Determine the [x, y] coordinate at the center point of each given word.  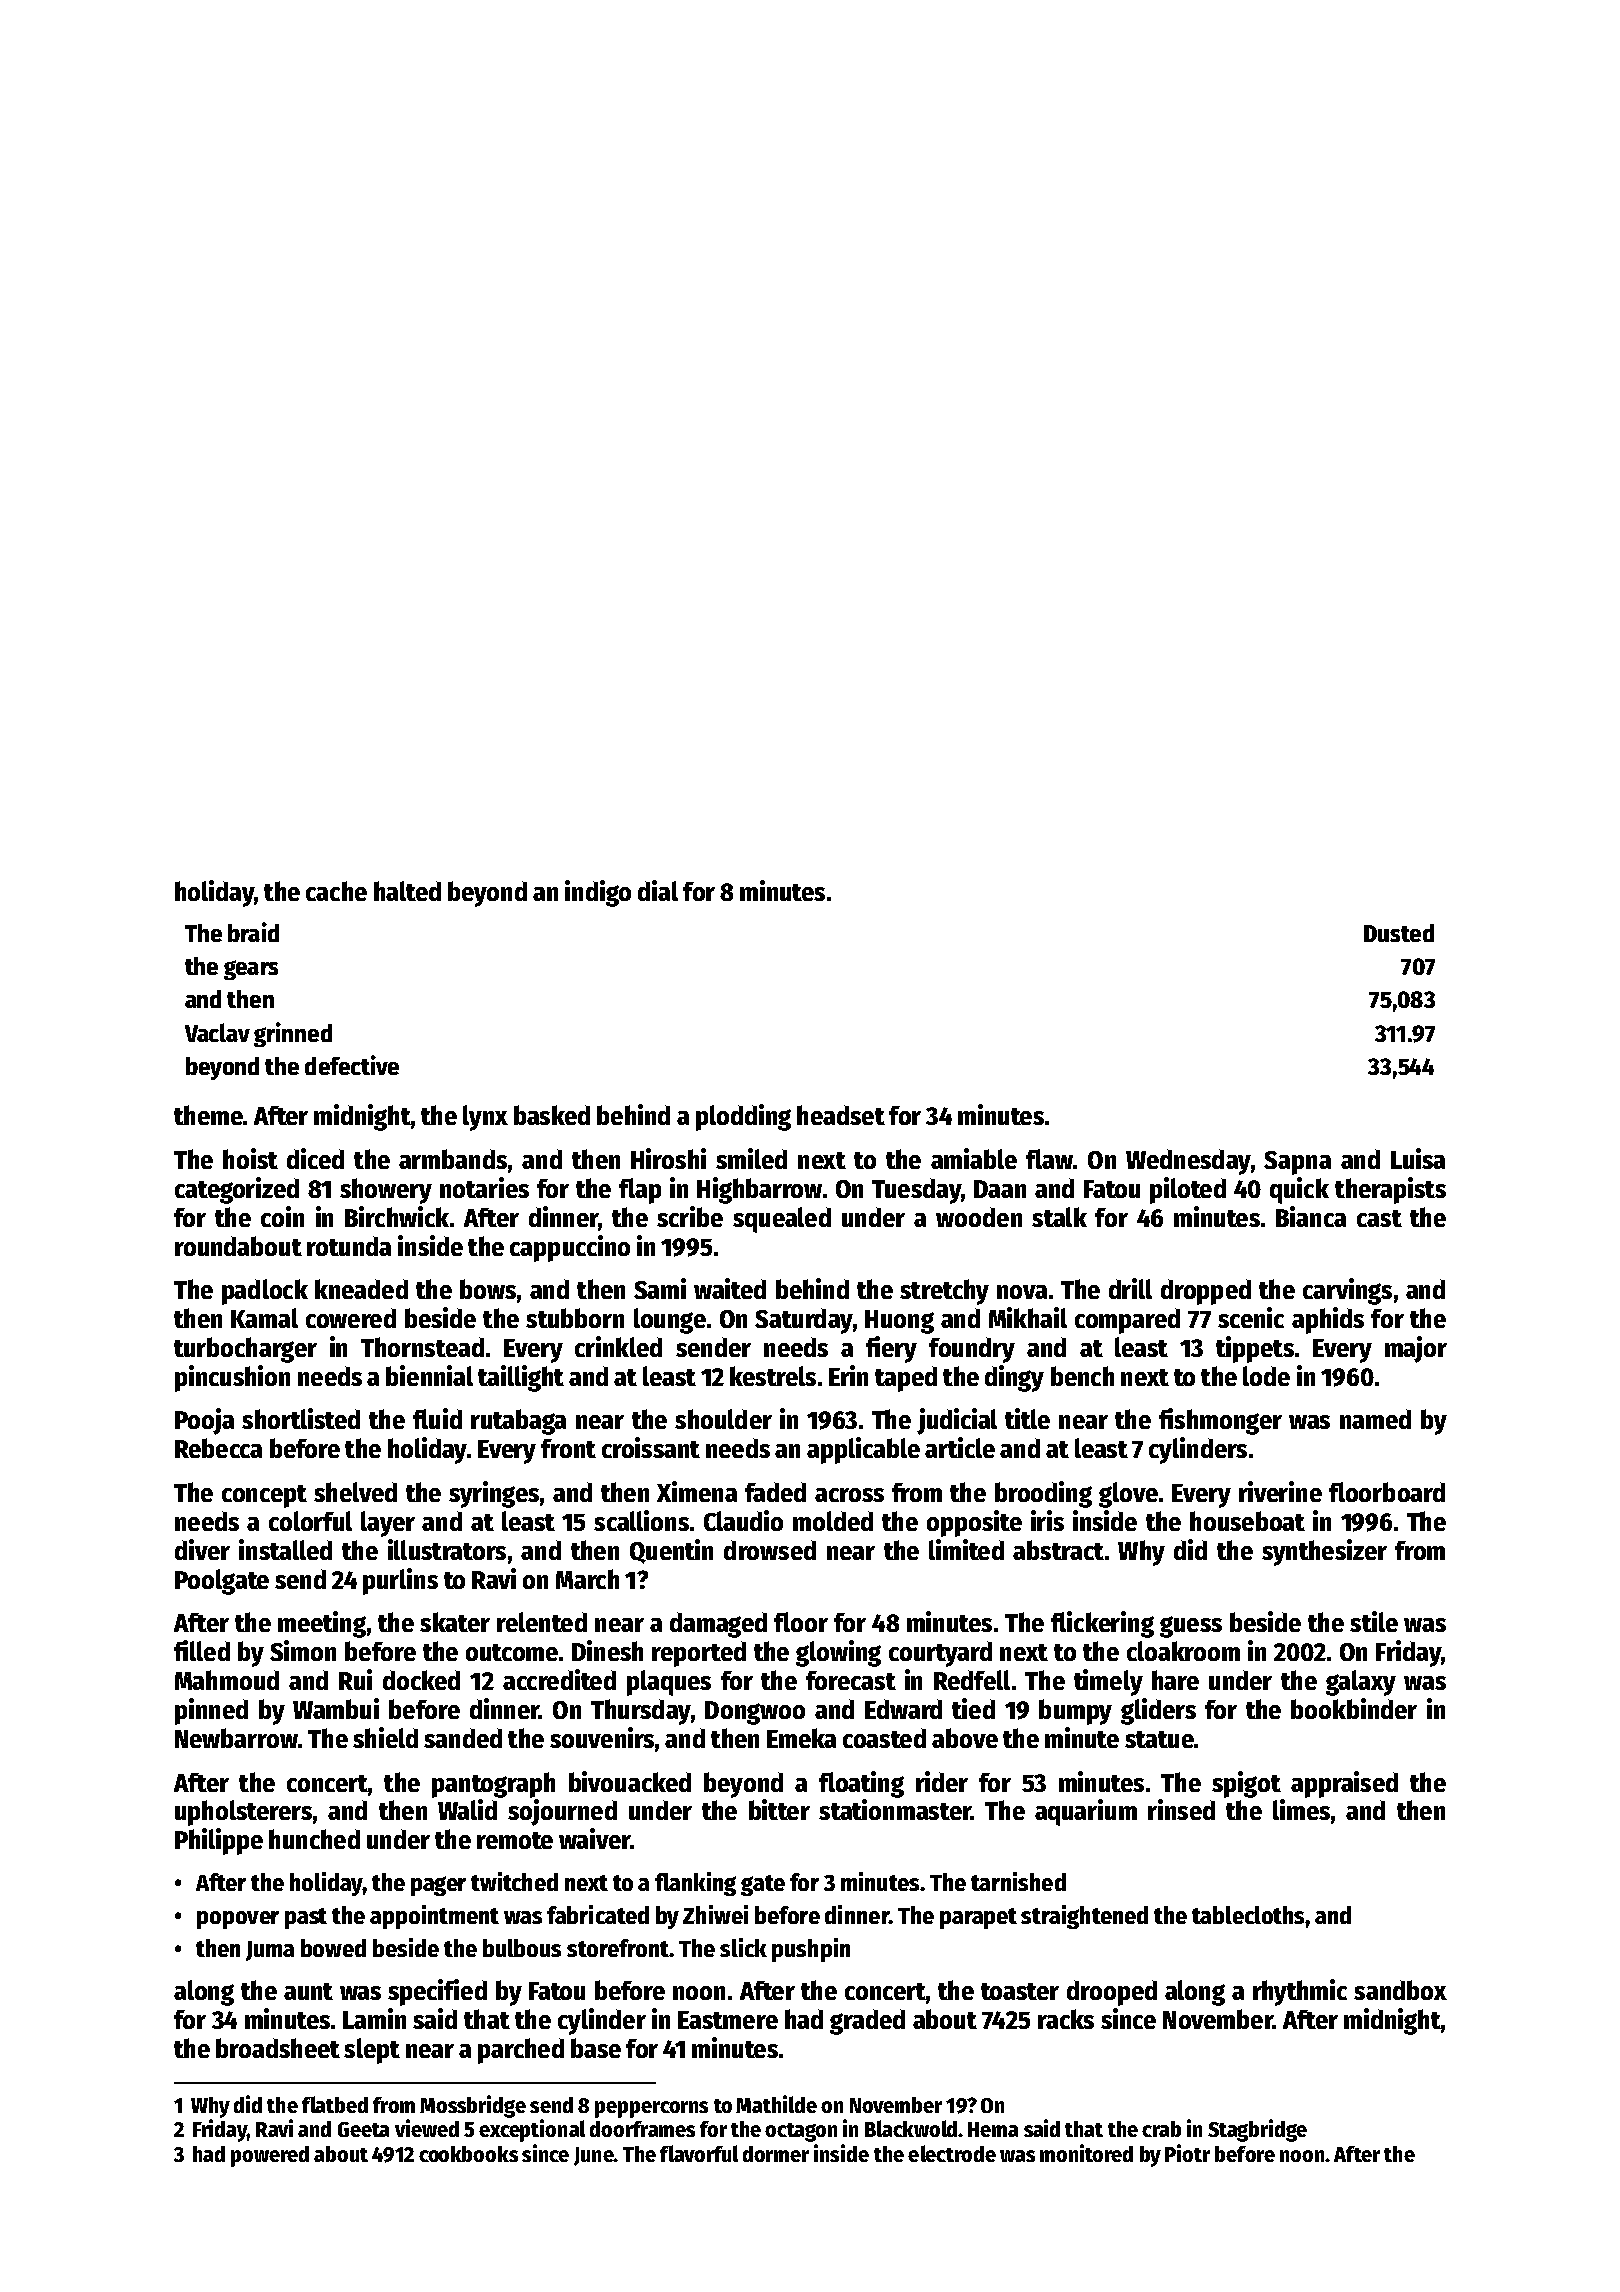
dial [658, 890]
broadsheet [278, 2048]
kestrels [773, 1376]
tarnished [1018, 1881]
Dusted [1399, 933]
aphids [1328, 1320]
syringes [494, 1494]
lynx [485, 1118]
